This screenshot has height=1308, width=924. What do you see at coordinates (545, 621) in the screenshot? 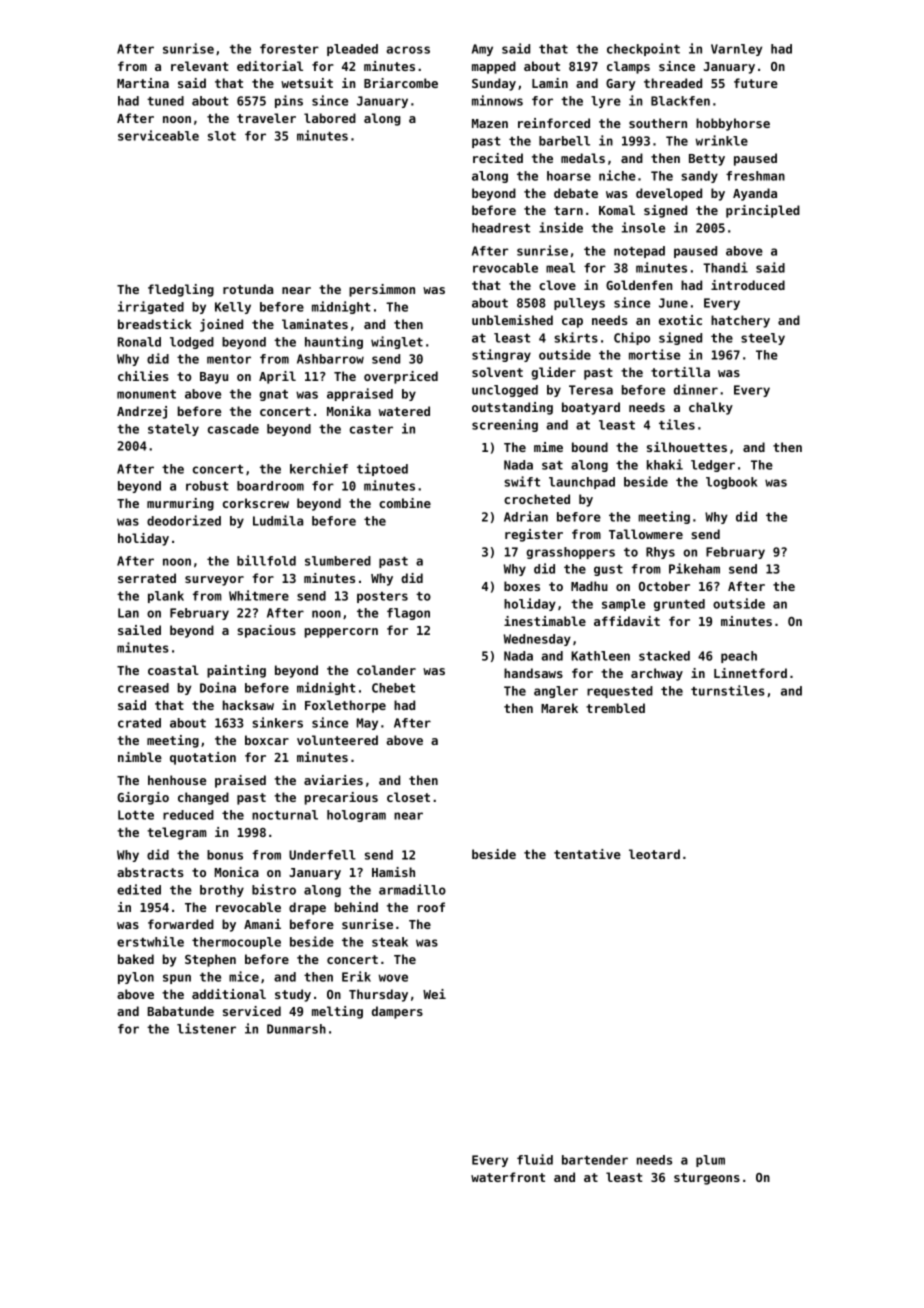
I see `inestimable` at bounding box center [545, 621].
